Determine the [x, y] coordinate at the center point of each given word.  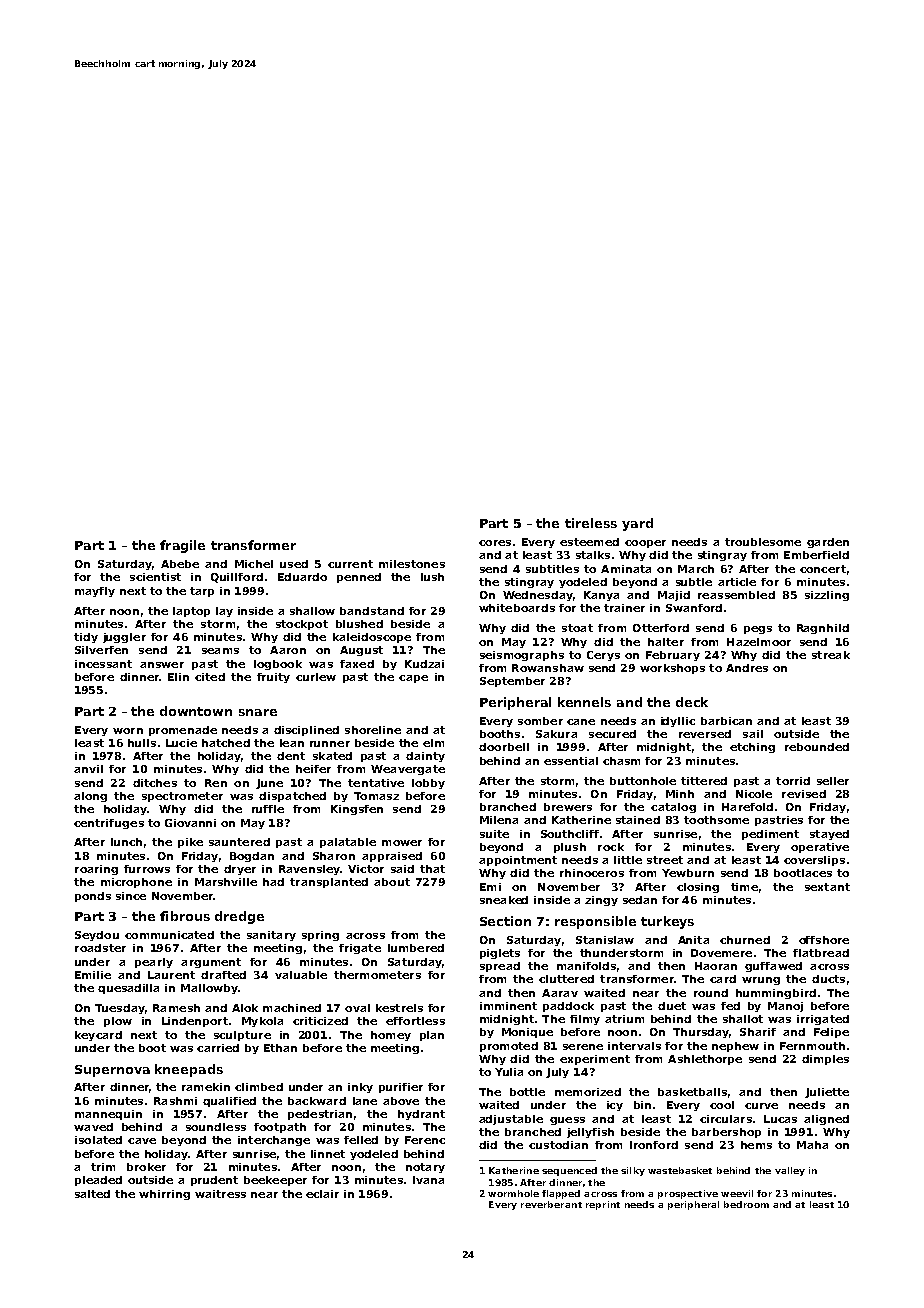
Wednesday [537, 596]
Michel [254, 564]
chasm [621, 761]
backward [317, 1101]
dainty [425, 757]
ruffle [268, 809]
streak [831, 655]
